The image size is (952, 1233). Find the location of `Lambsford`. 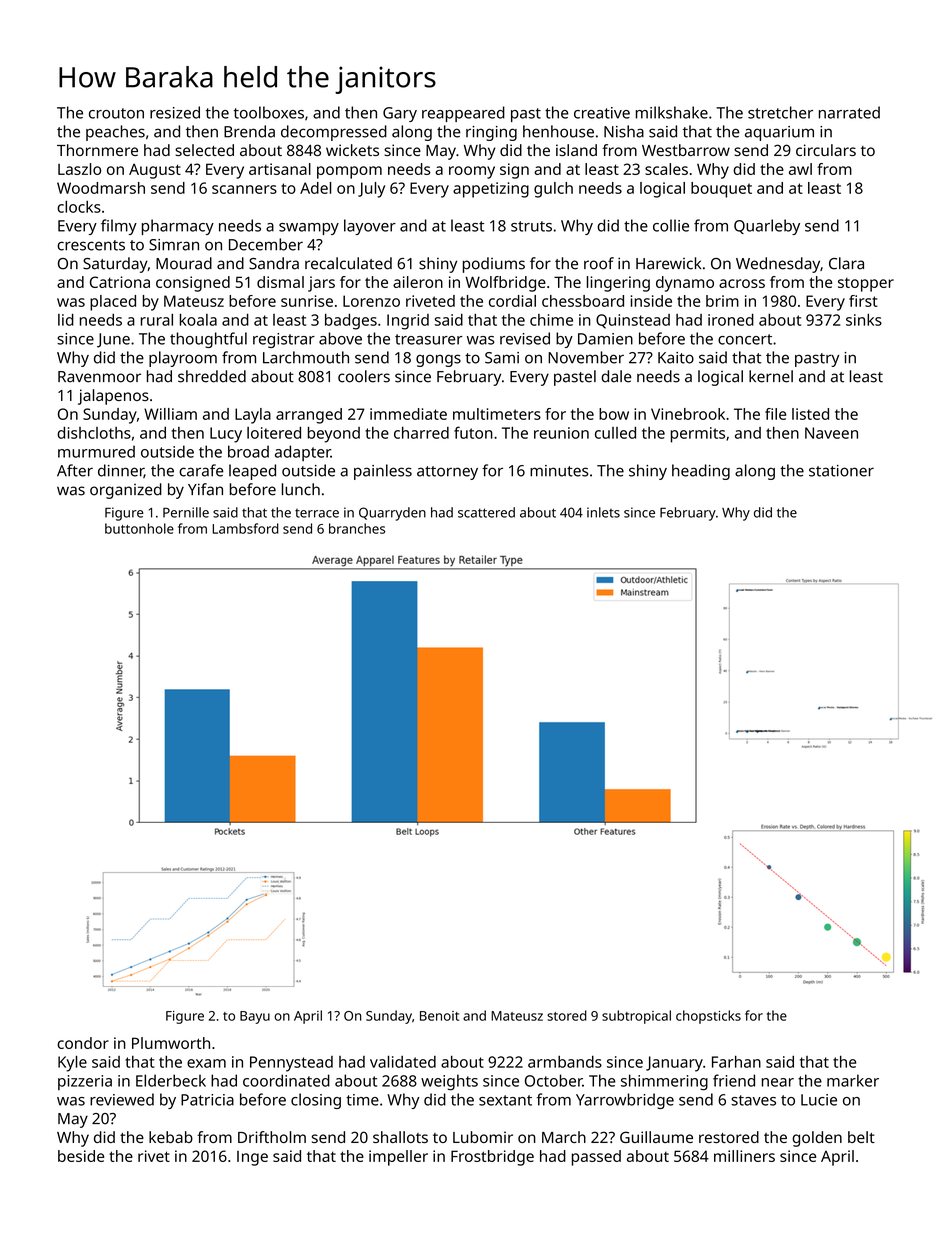

Lambsford is located at coordinates (245, 528).
